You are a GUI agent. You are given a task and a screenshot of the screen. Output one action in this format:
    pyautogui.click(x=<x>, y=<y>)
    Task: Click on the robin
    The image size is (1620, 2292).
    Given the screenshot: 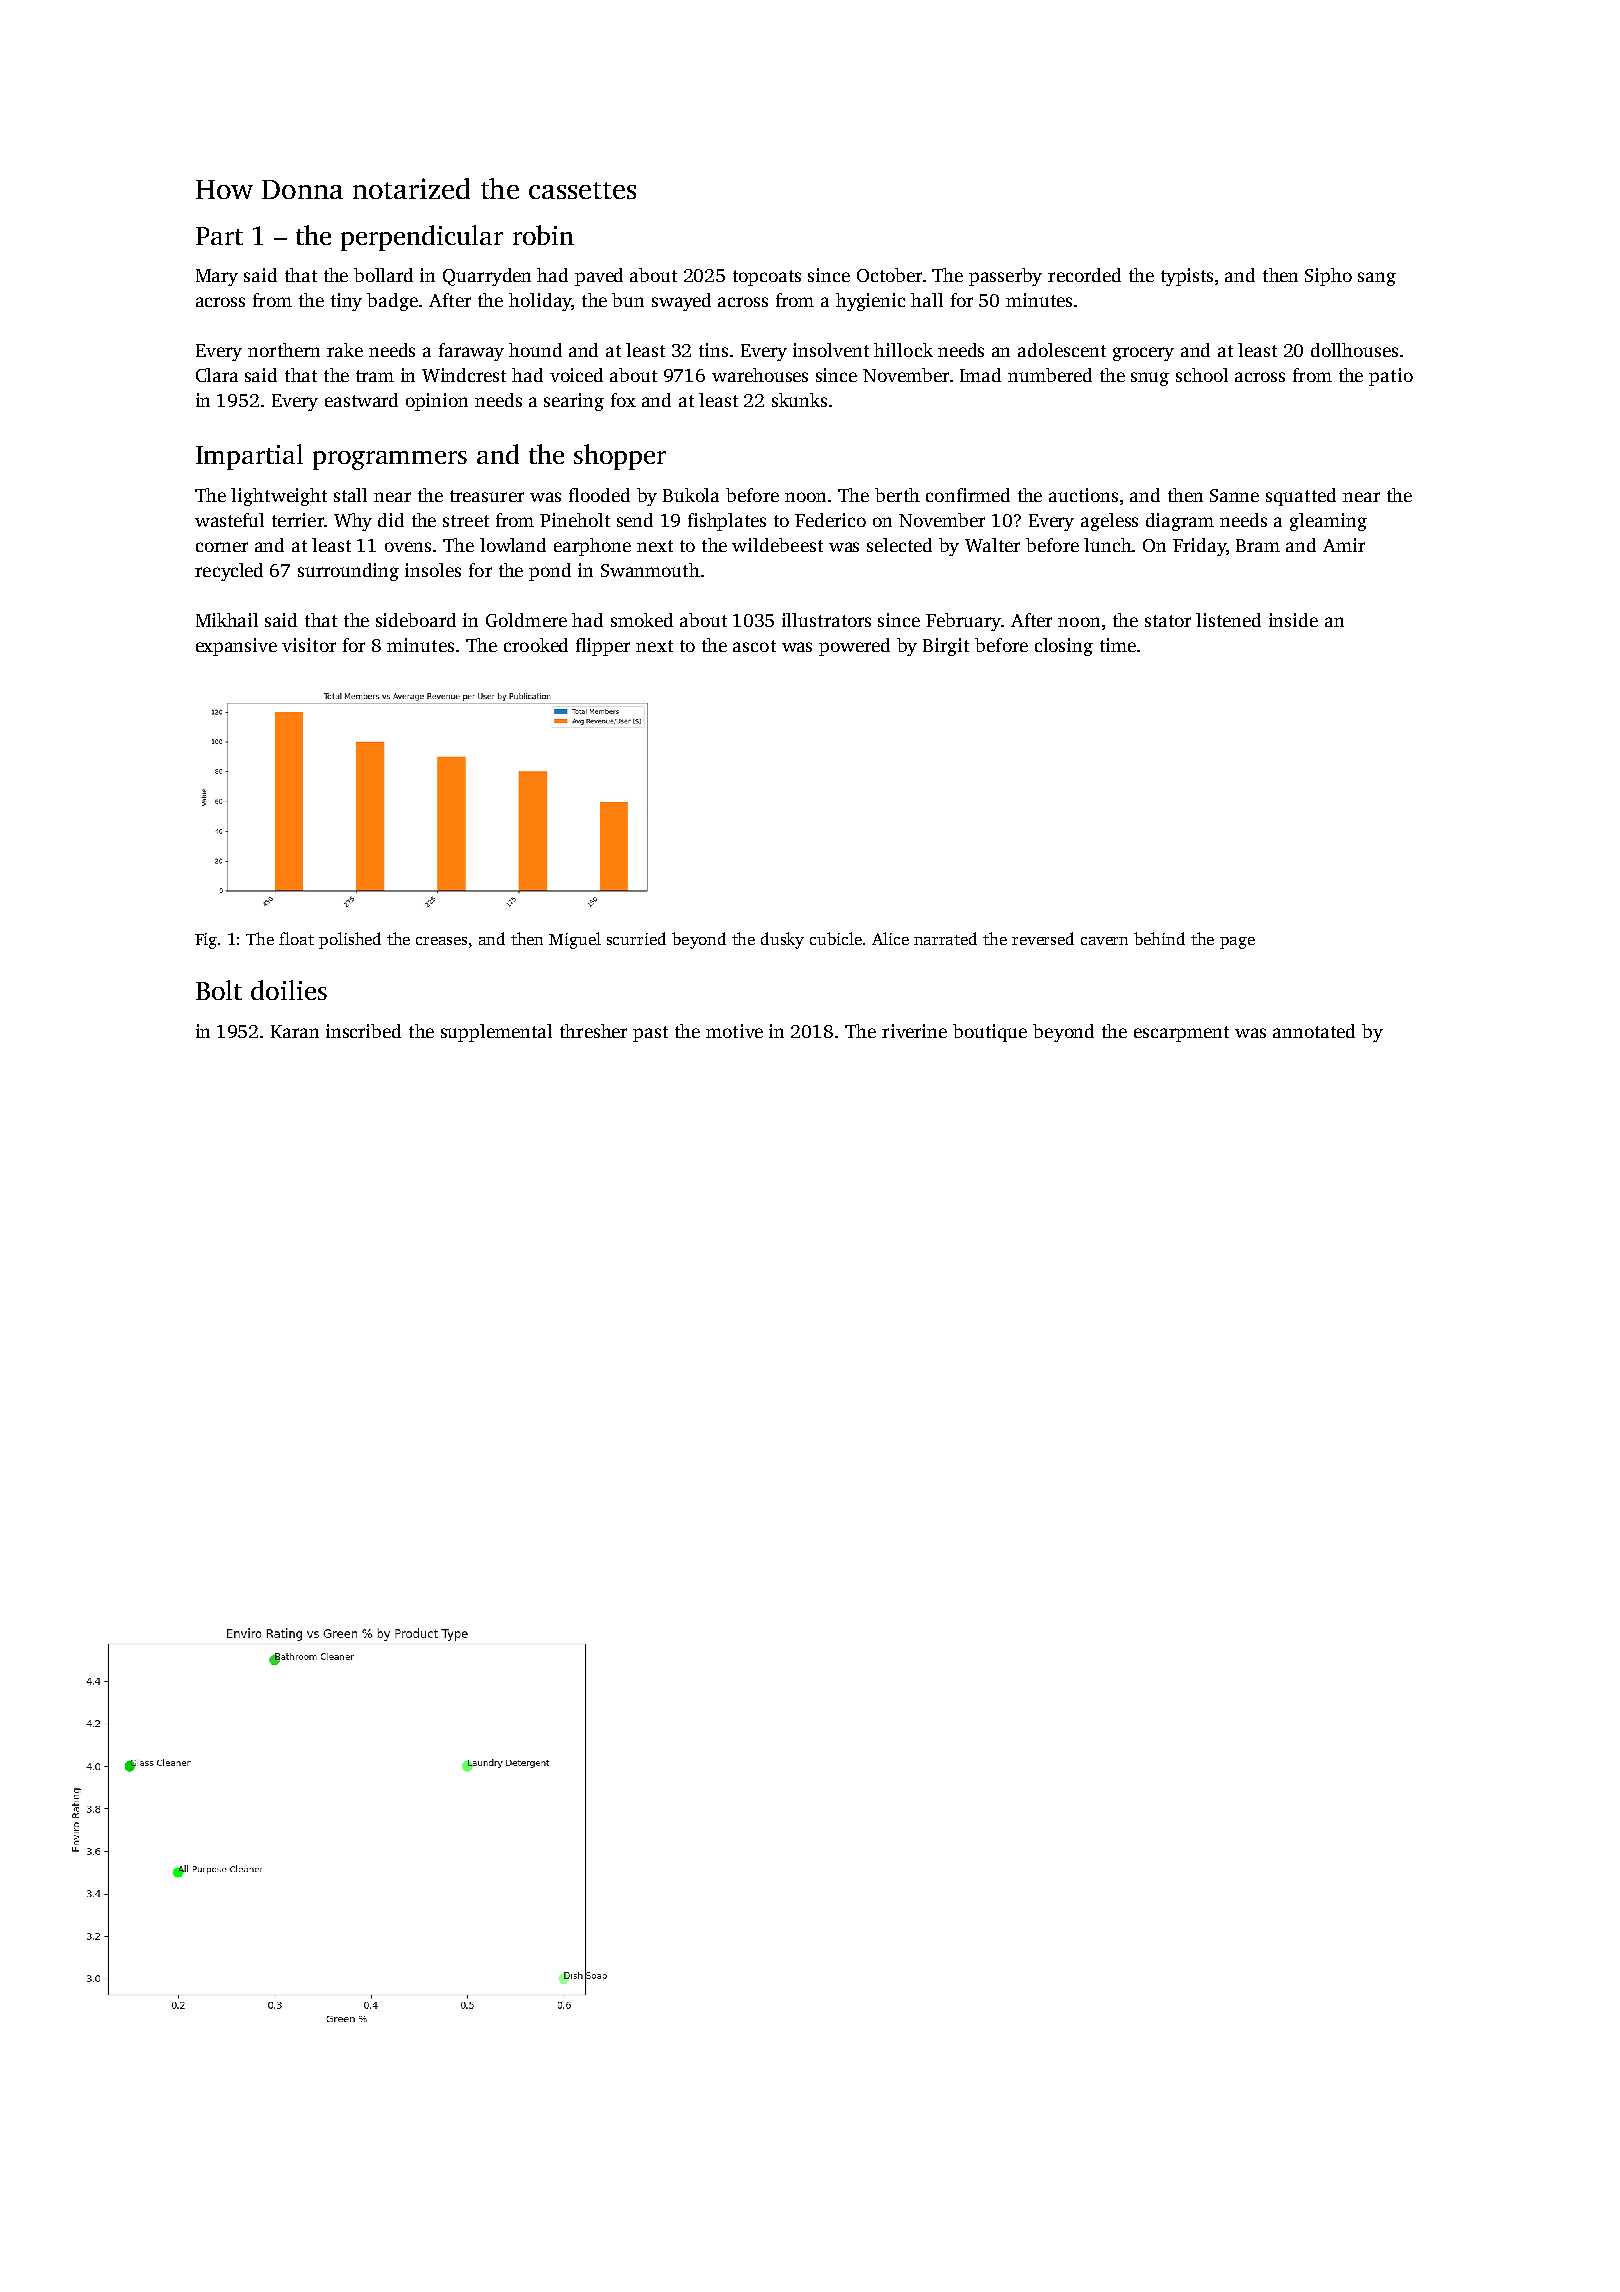 What is the action you would take?
    pyautogui.click(x=543, y=235)
